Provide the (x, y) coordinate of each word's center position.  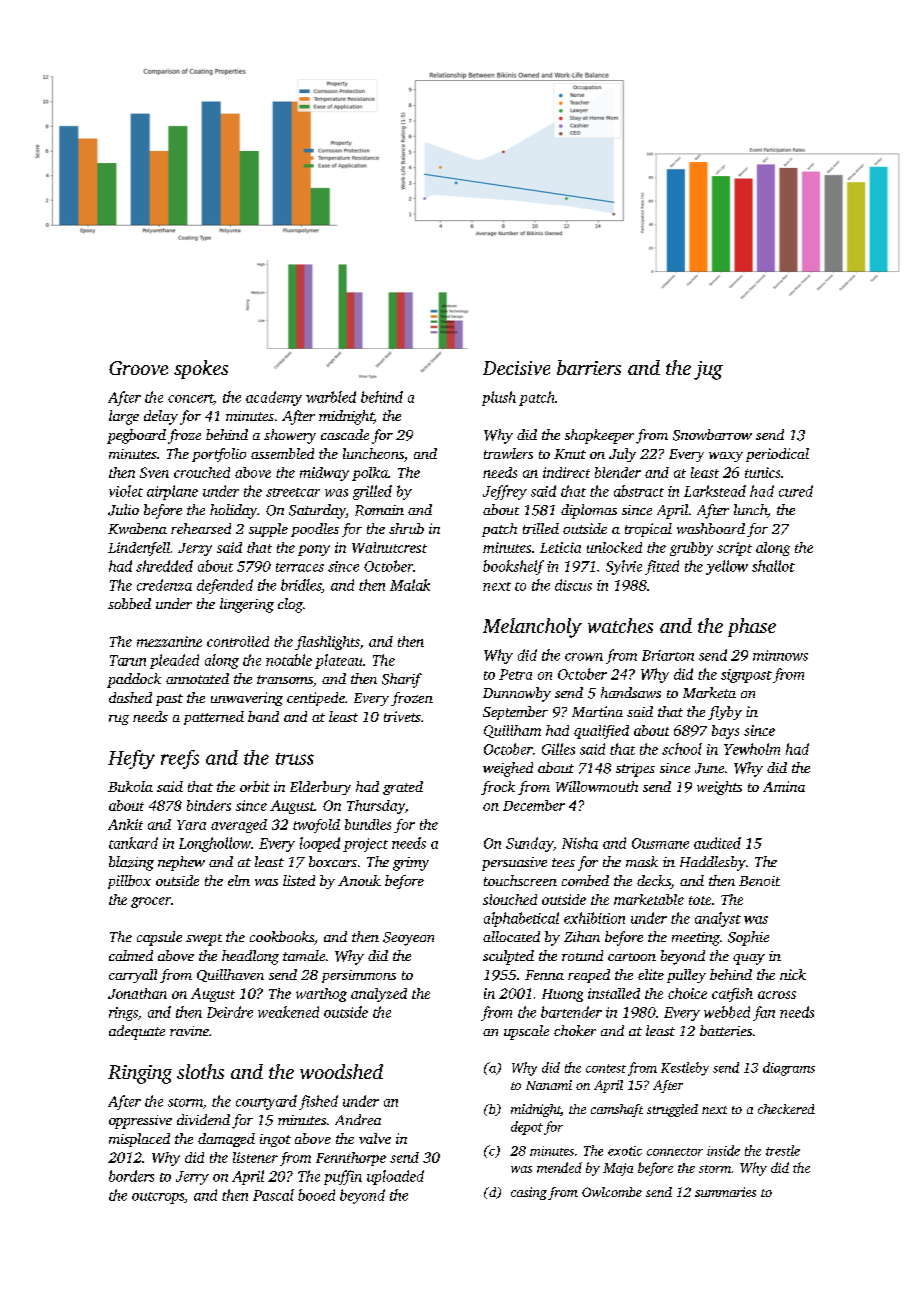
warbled (331, 397)
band (263, 716)
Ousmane (660, 843)
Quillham (512, 731)
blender (618, 472)
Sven (154, 472)
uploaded (395, 1177)
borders (131, 1176)
